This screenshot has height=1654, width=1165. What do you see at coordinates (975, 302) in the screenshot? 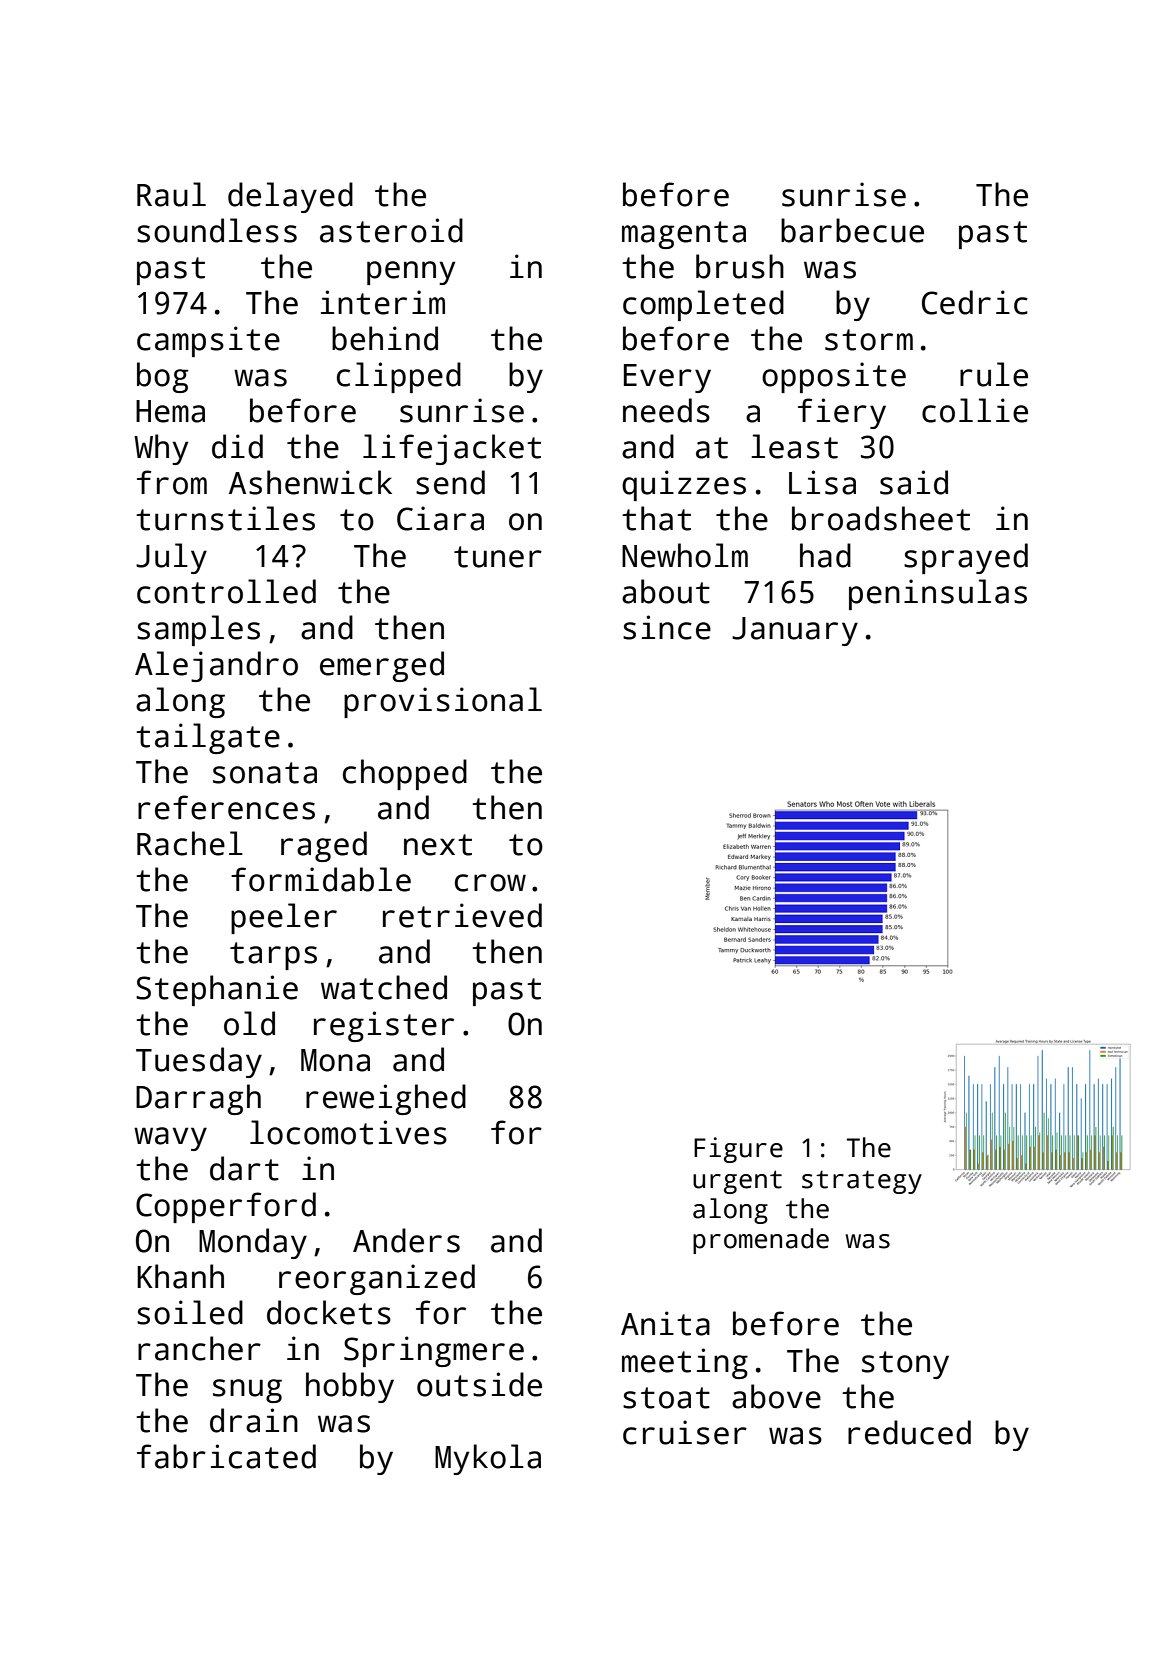
I see `Cedric` at bounding box center [975, 302].
